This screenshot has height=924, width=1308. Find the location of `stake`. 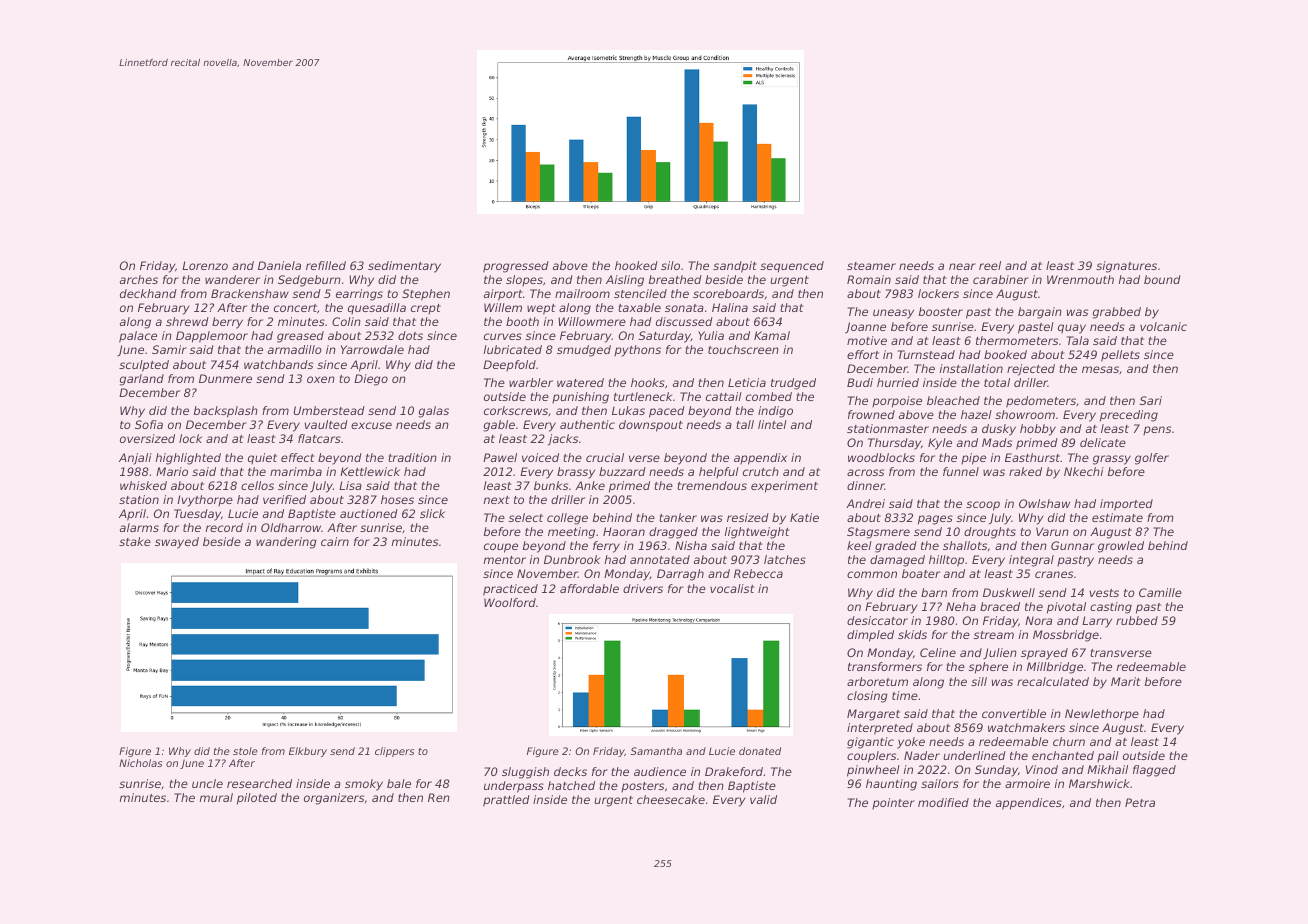

stake is located at coordinates (135, 541).
